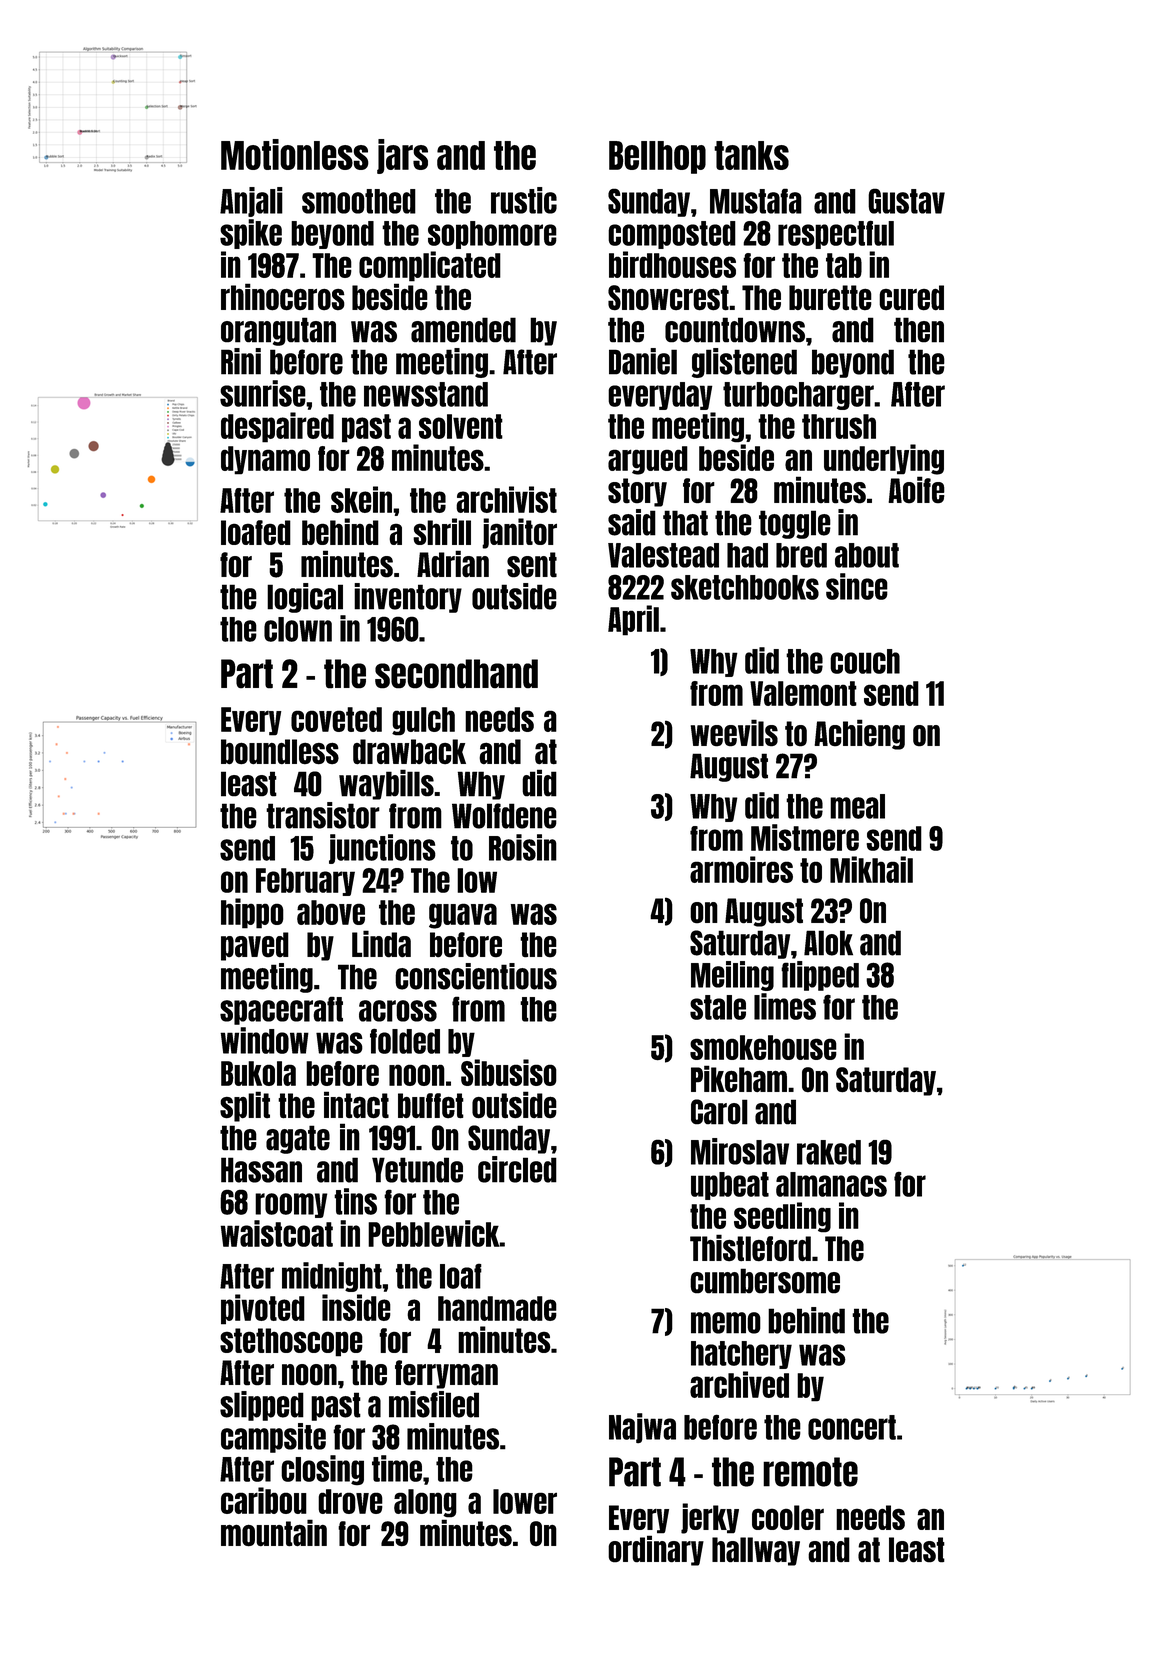 The width and height of the screenshot is (1165, 1654). I want to click on jars, so click(402, 156).
